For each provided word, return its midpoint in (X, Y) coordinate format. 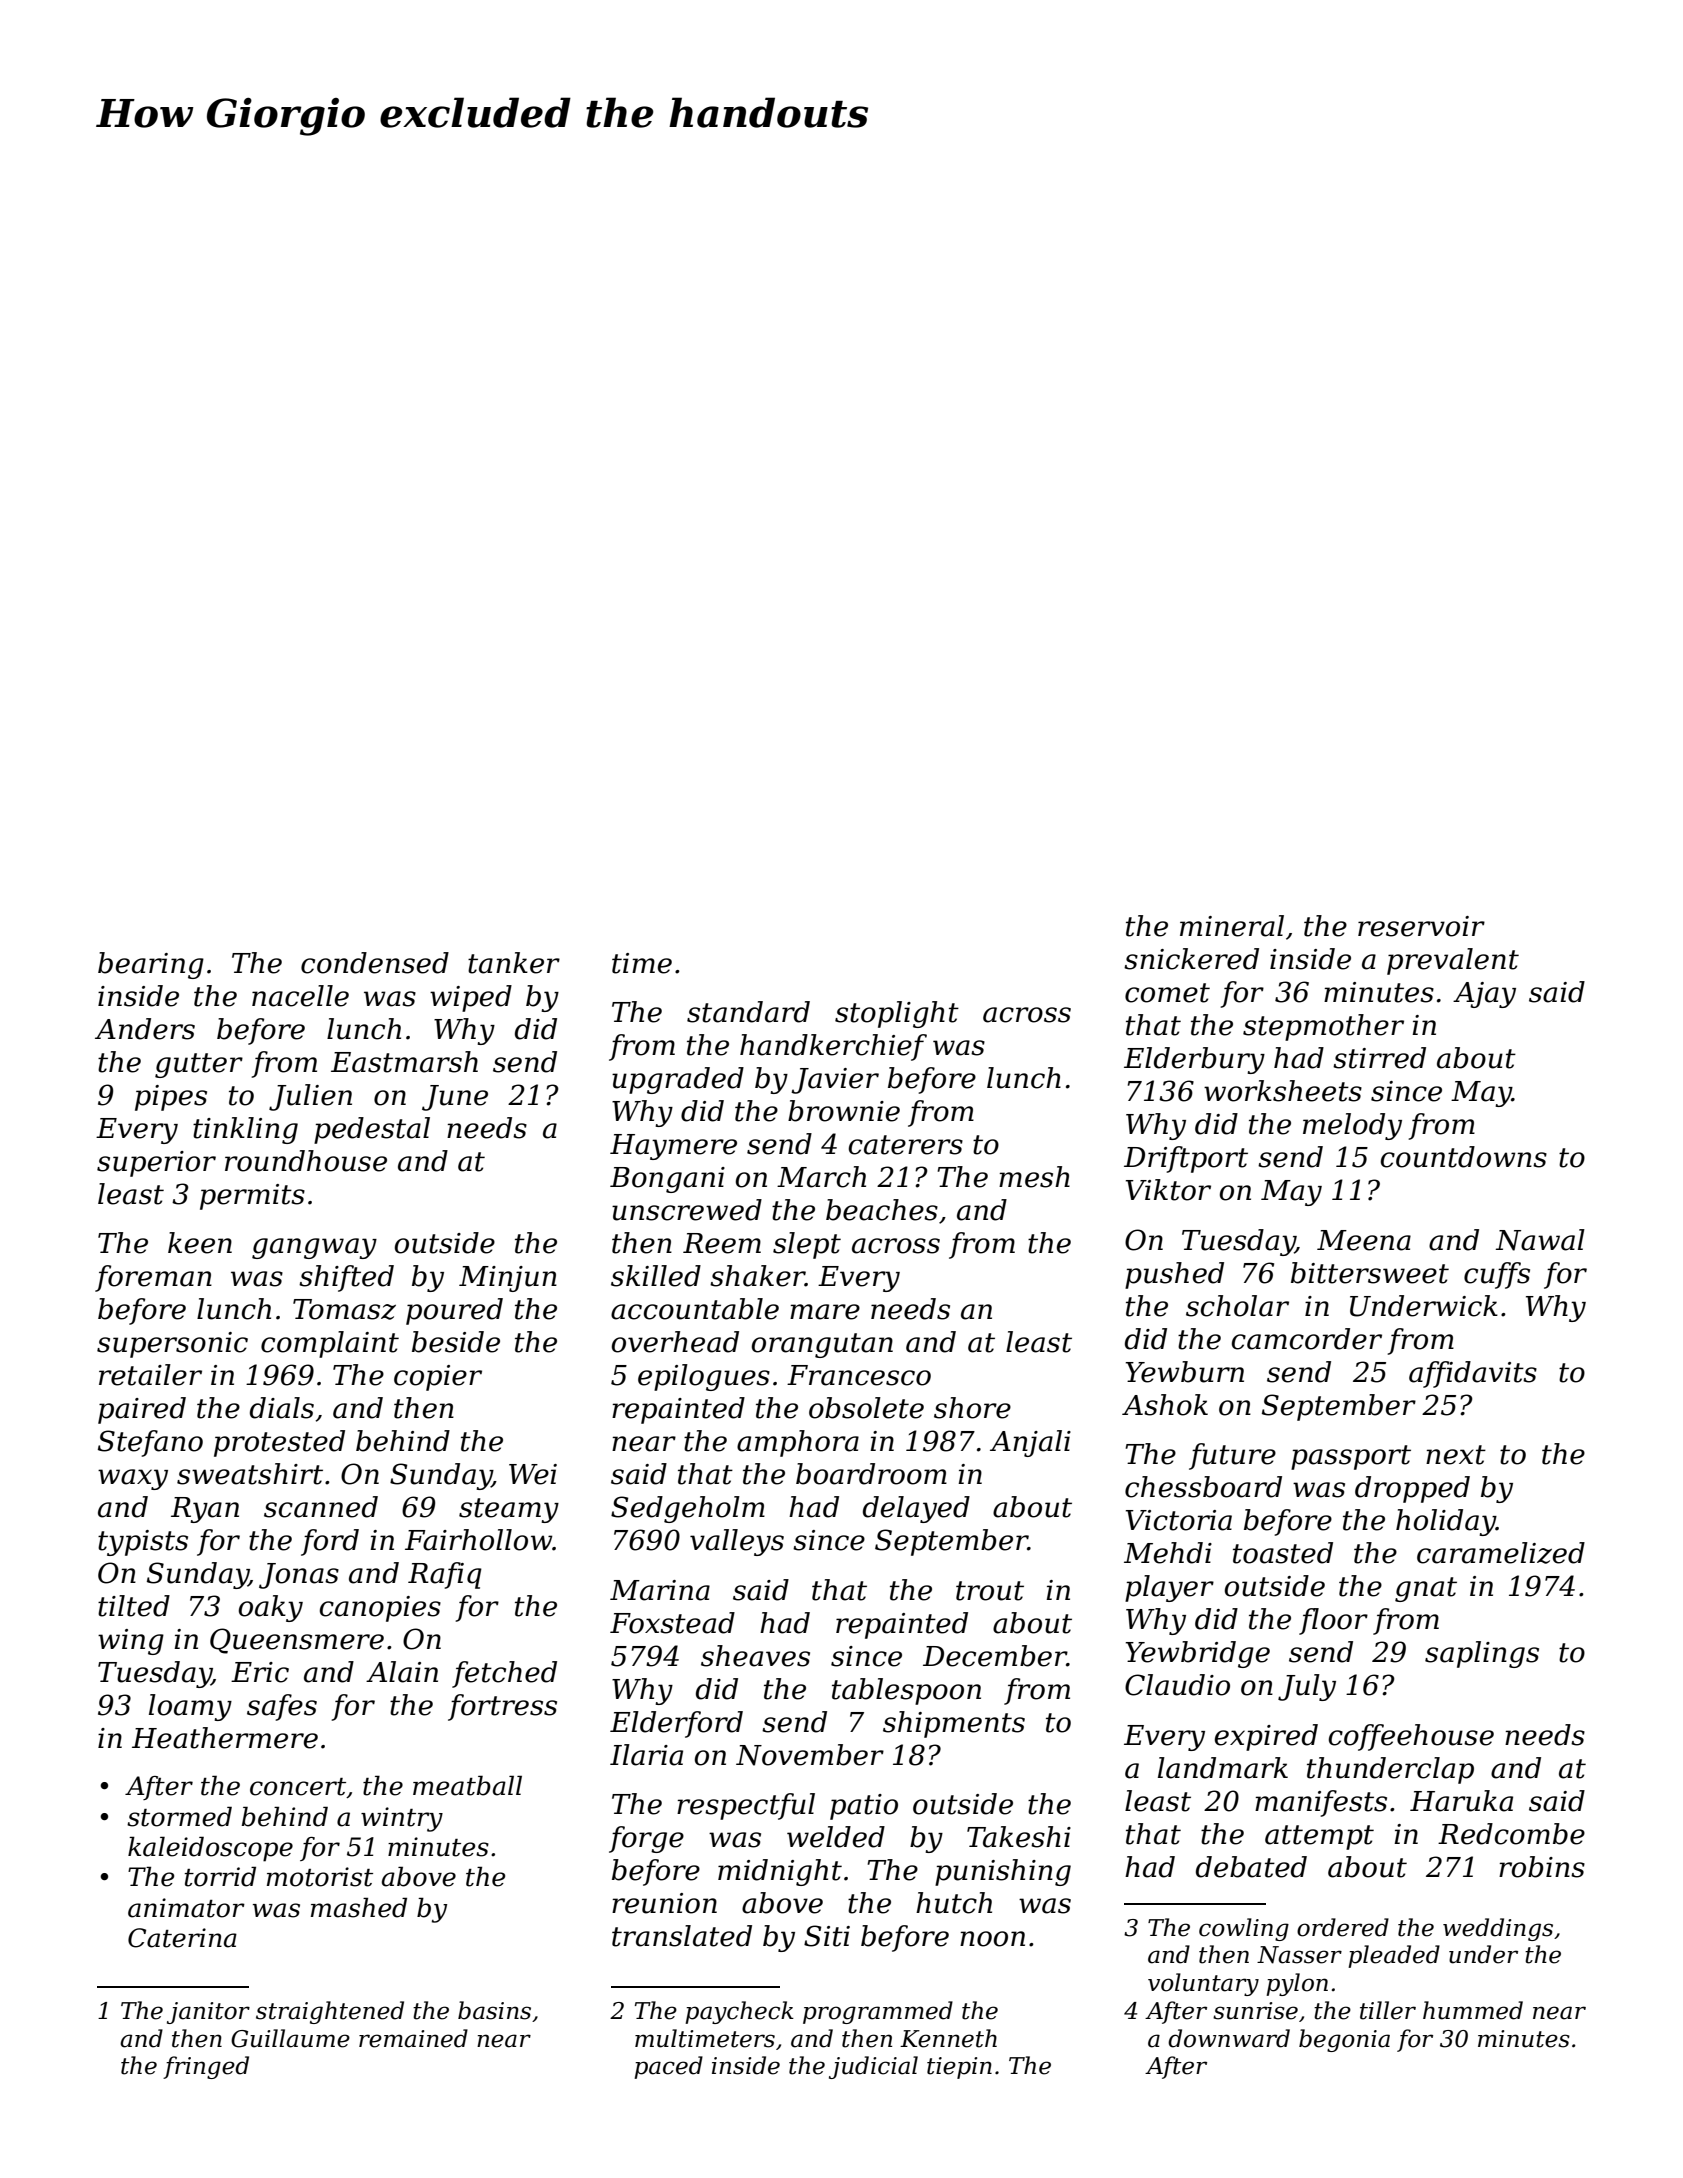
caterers (906, 1145)
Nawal (1540, 1240)
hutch (954, 1903)
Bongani (667, 1180)
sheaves (755, 1656)
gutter (199, 1065)
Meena (1364, 1240)
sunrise (1255, 2011)
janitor (208, 2013)
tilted (134, 1606)
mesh (1034, 1177)
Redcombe (1511, 1834)
